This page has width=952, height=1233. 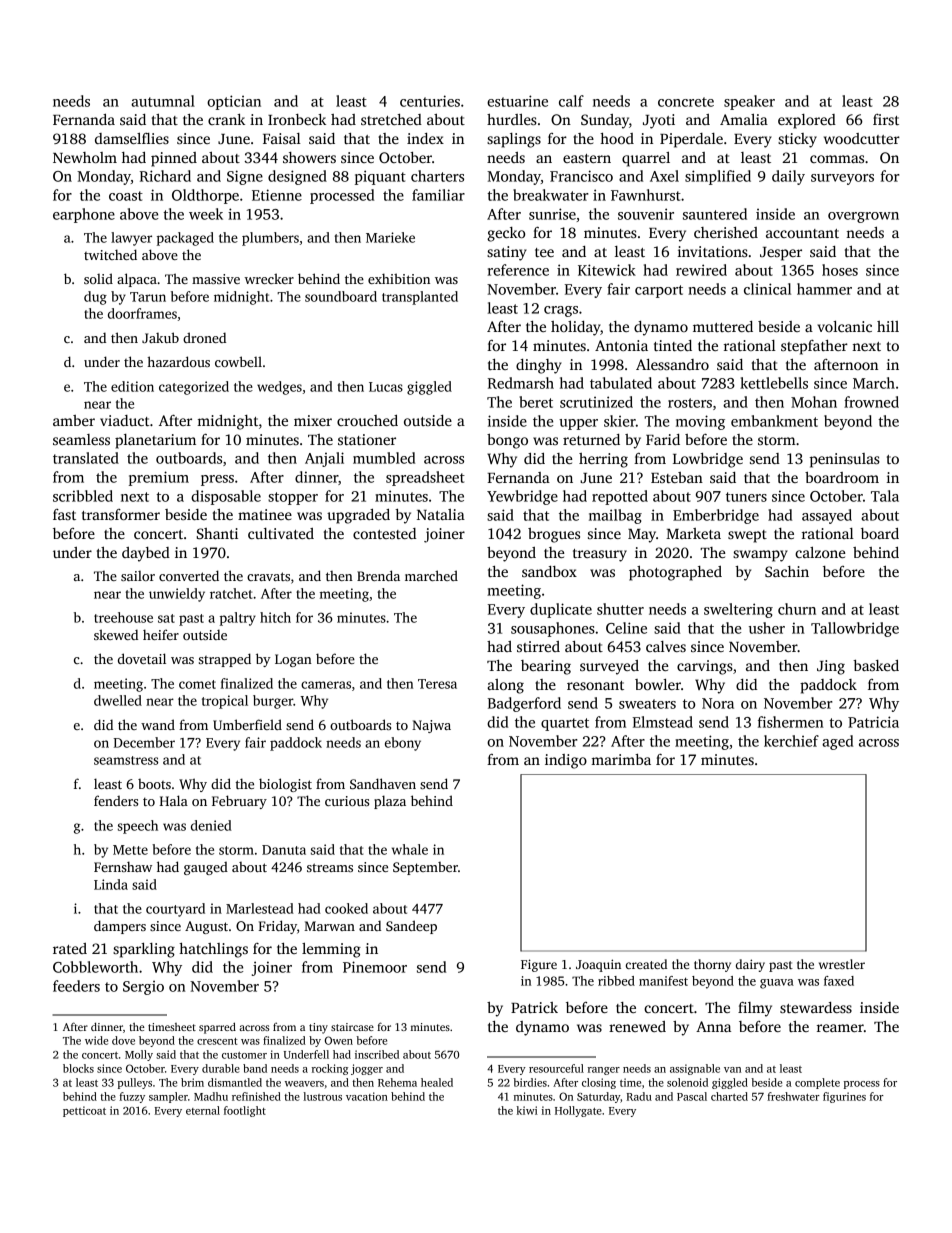 I want to click on explored, so click(x=807, y=121).
